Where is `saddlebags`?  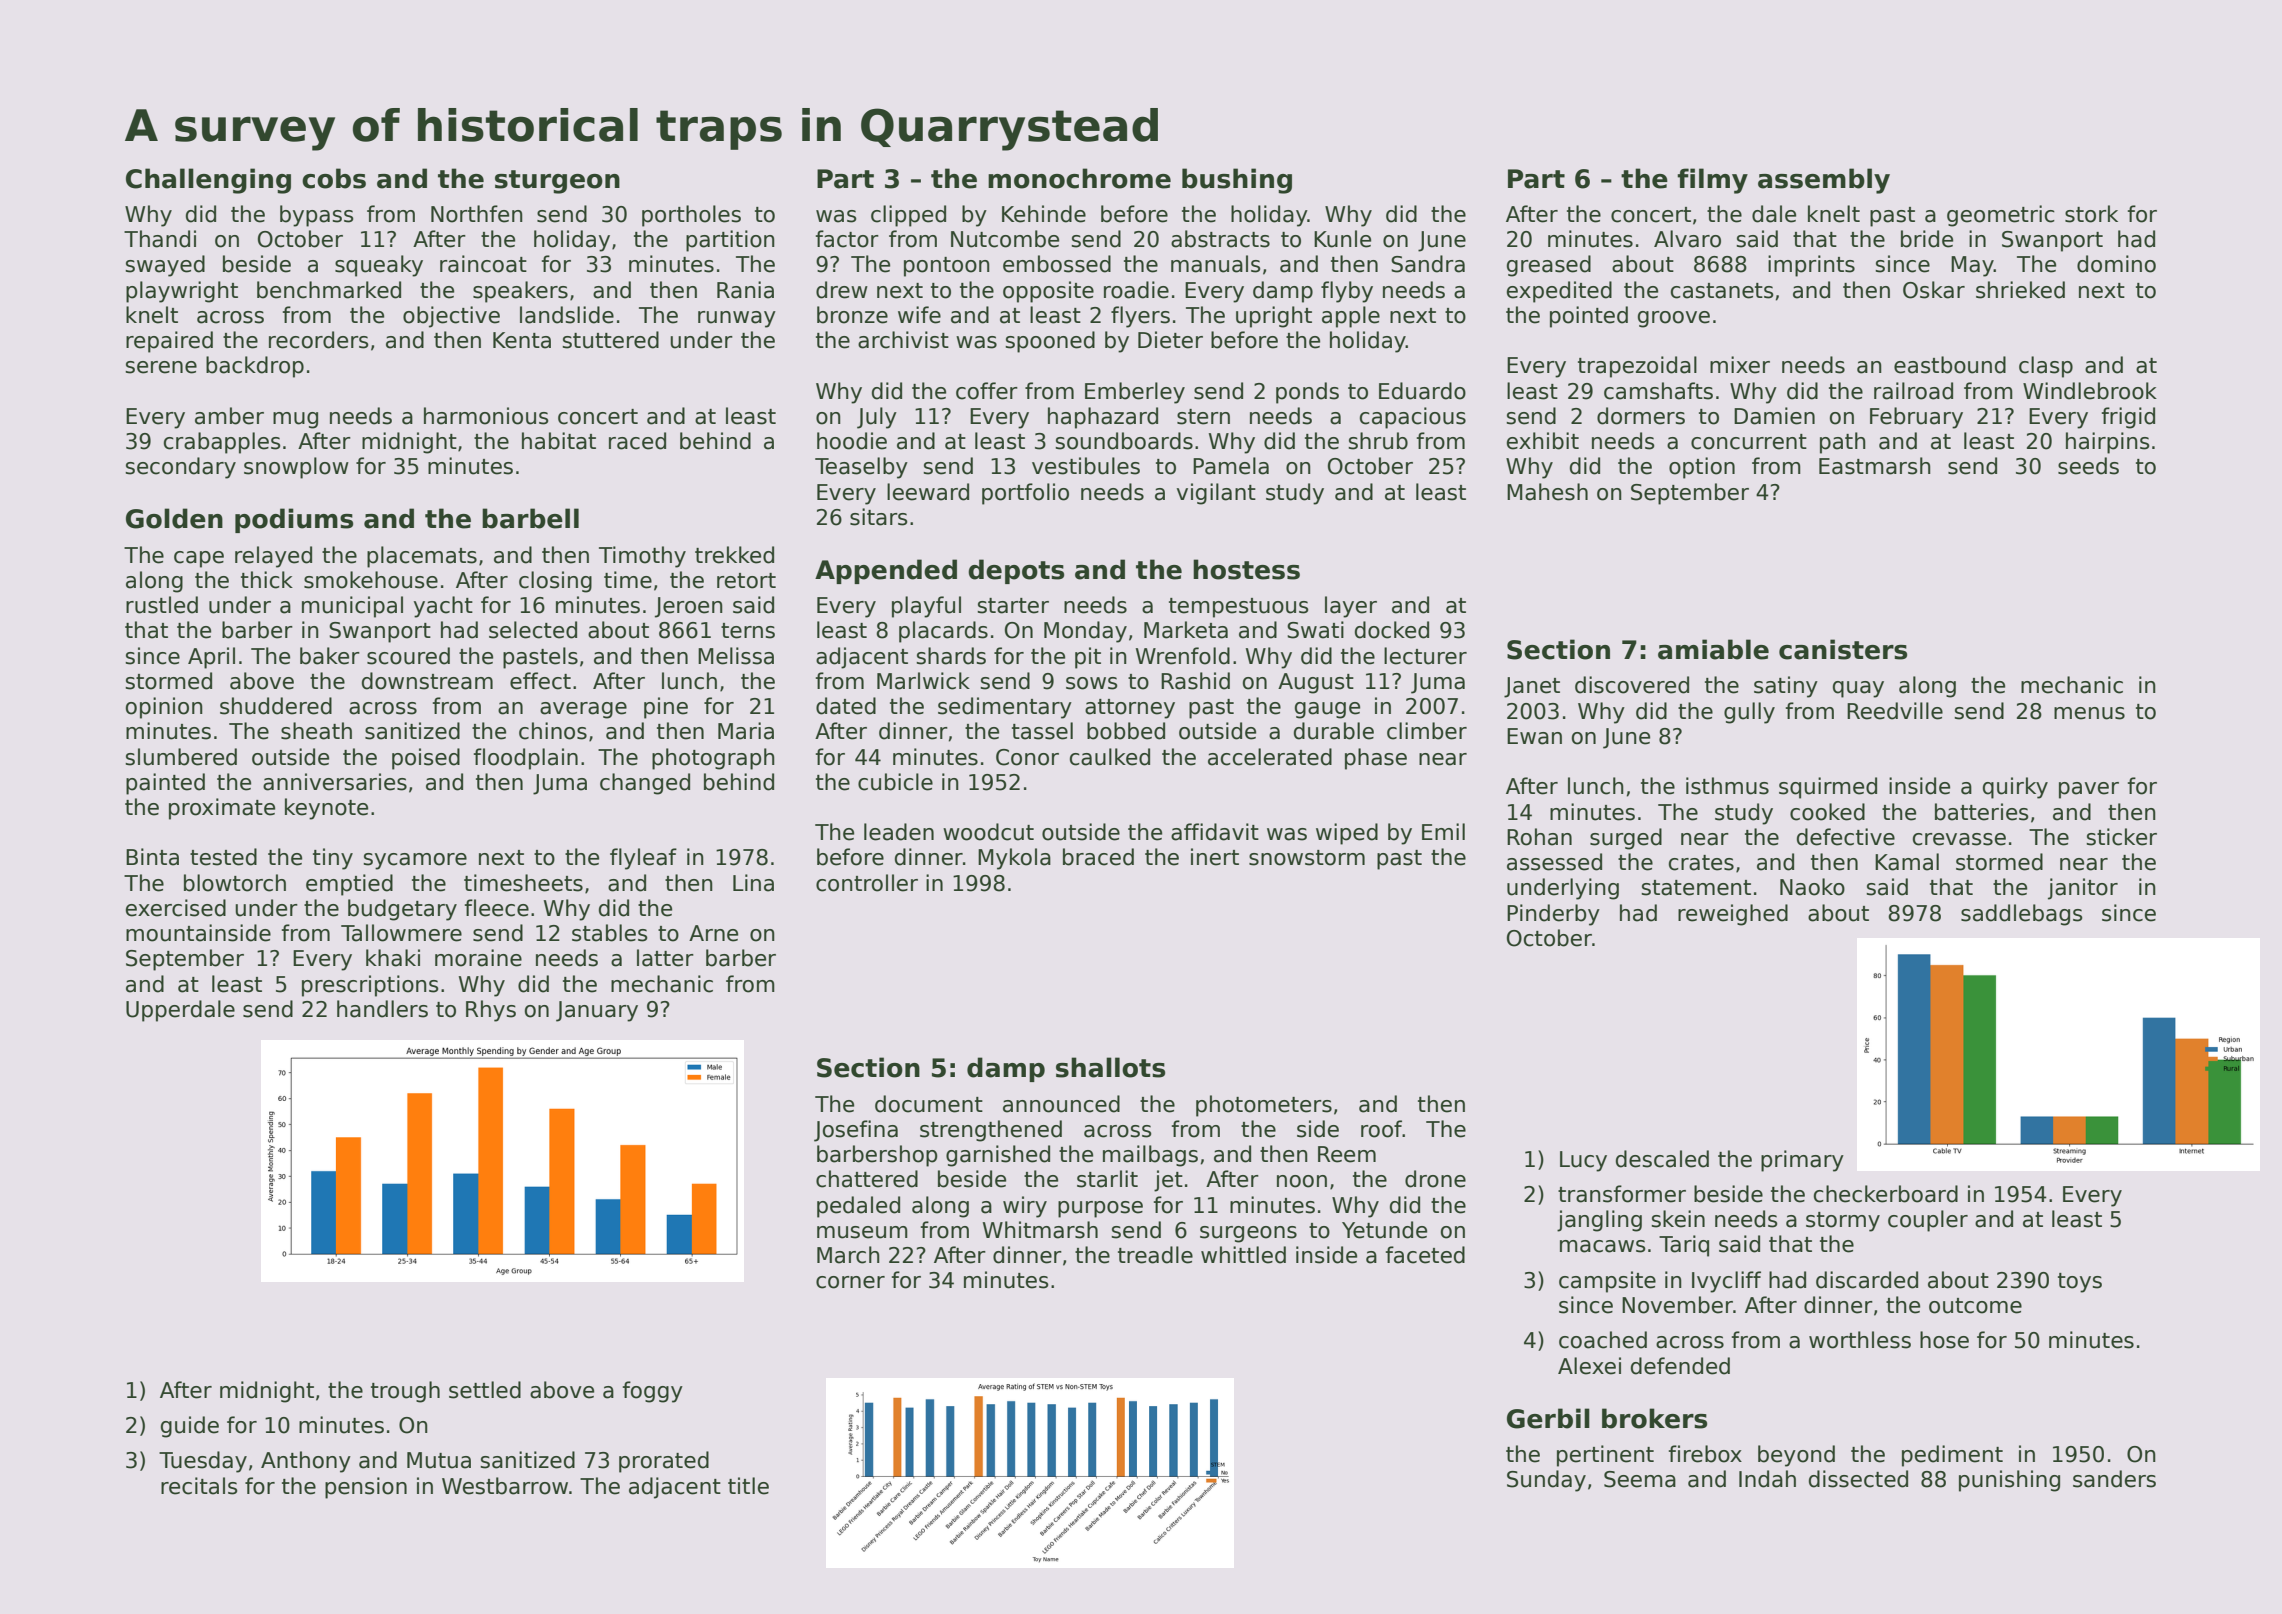
saddlebags is located at coordinates (2022, 915).
